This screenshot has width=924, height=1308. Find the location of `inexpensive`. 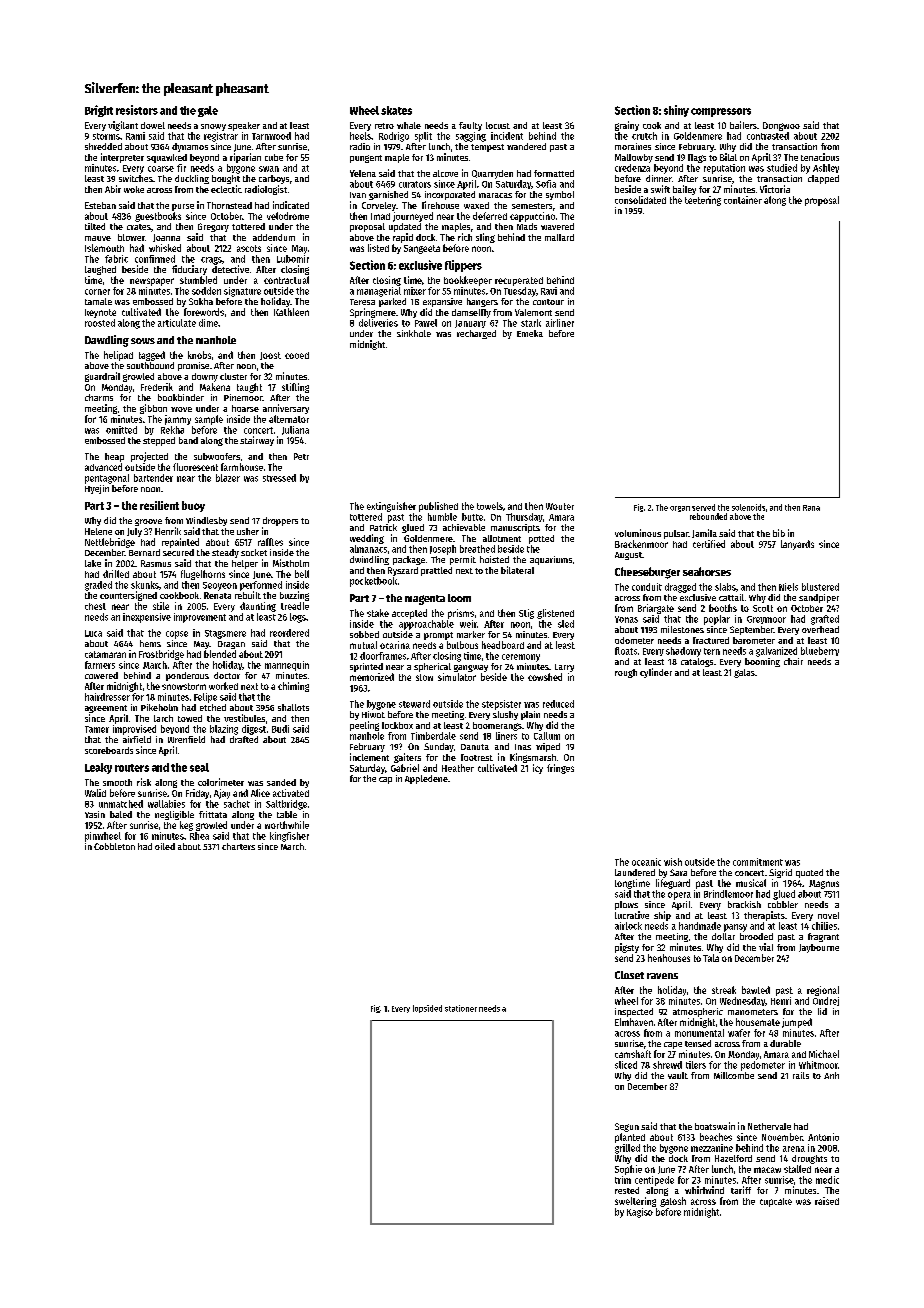

inexpensive is located at coordinates (147, 618).
